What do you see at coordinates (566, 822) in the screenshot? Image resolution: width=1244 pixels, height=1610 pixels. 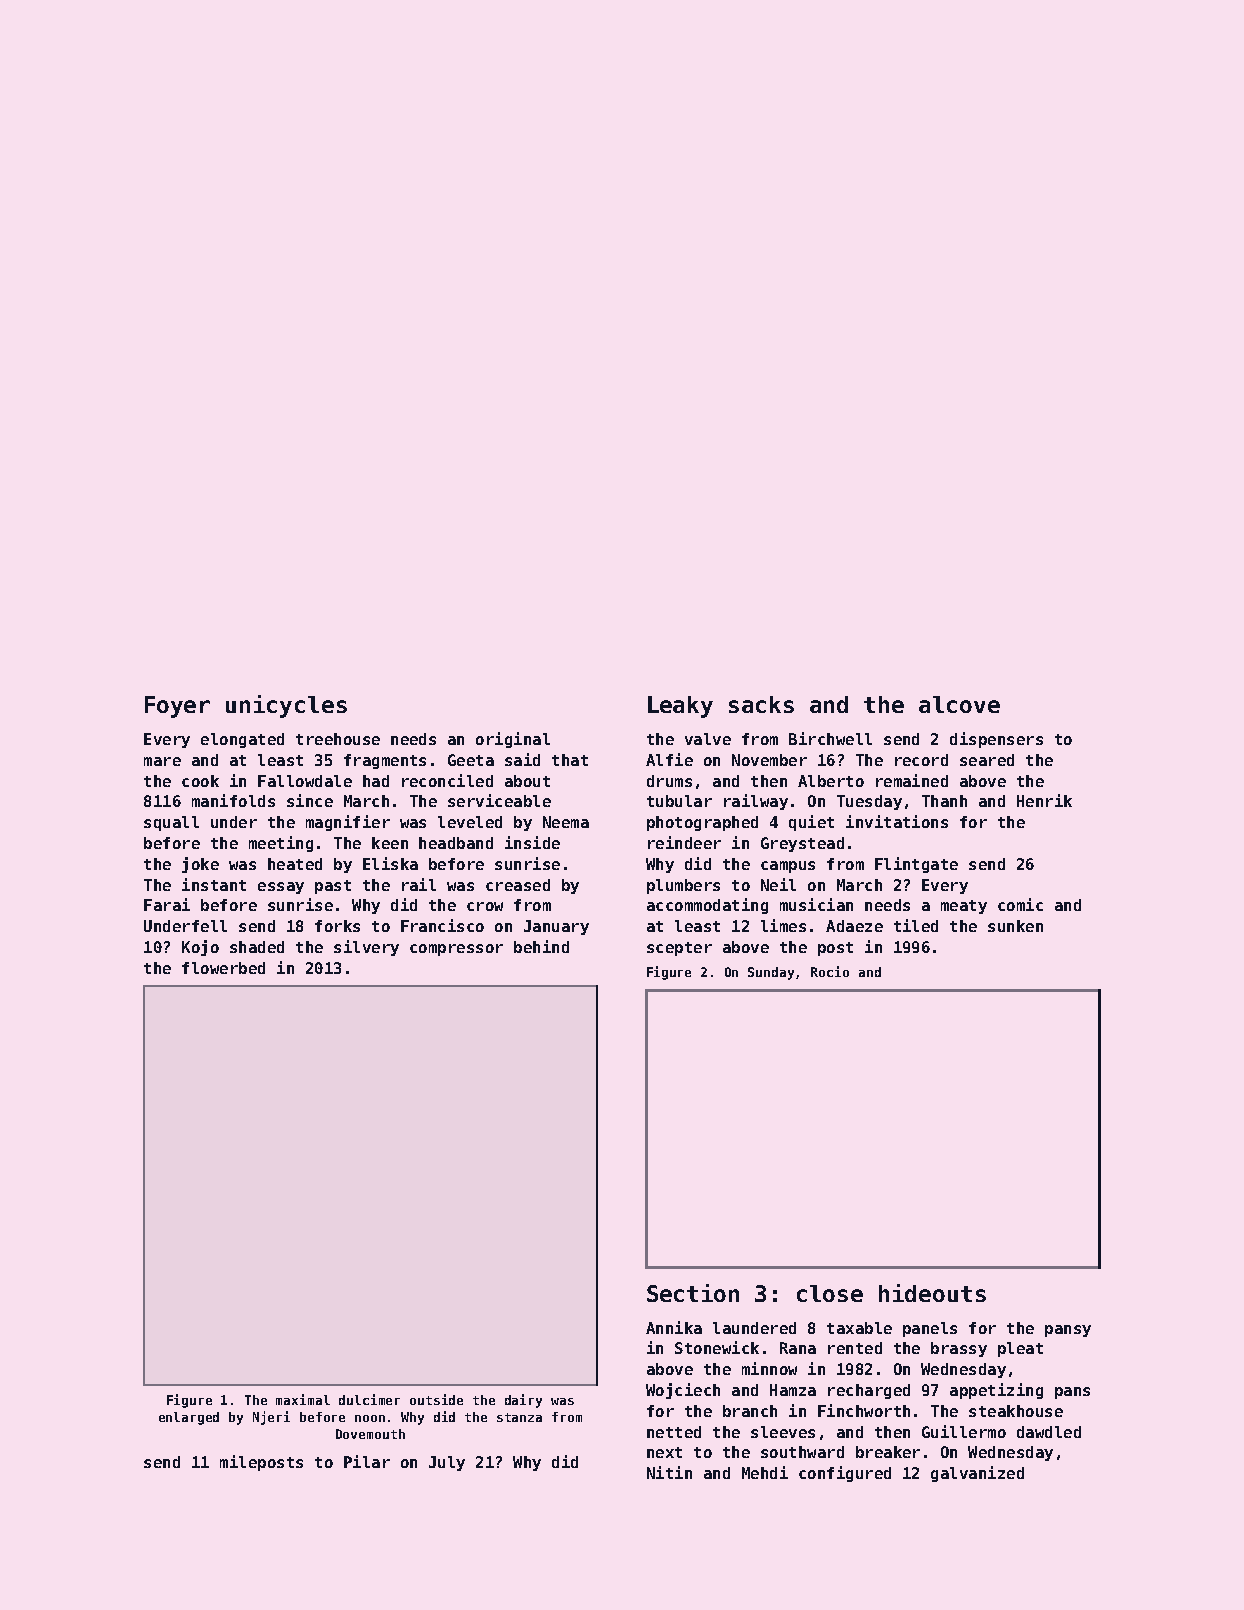 I see `Neema` at bounding box center [566, 822].
